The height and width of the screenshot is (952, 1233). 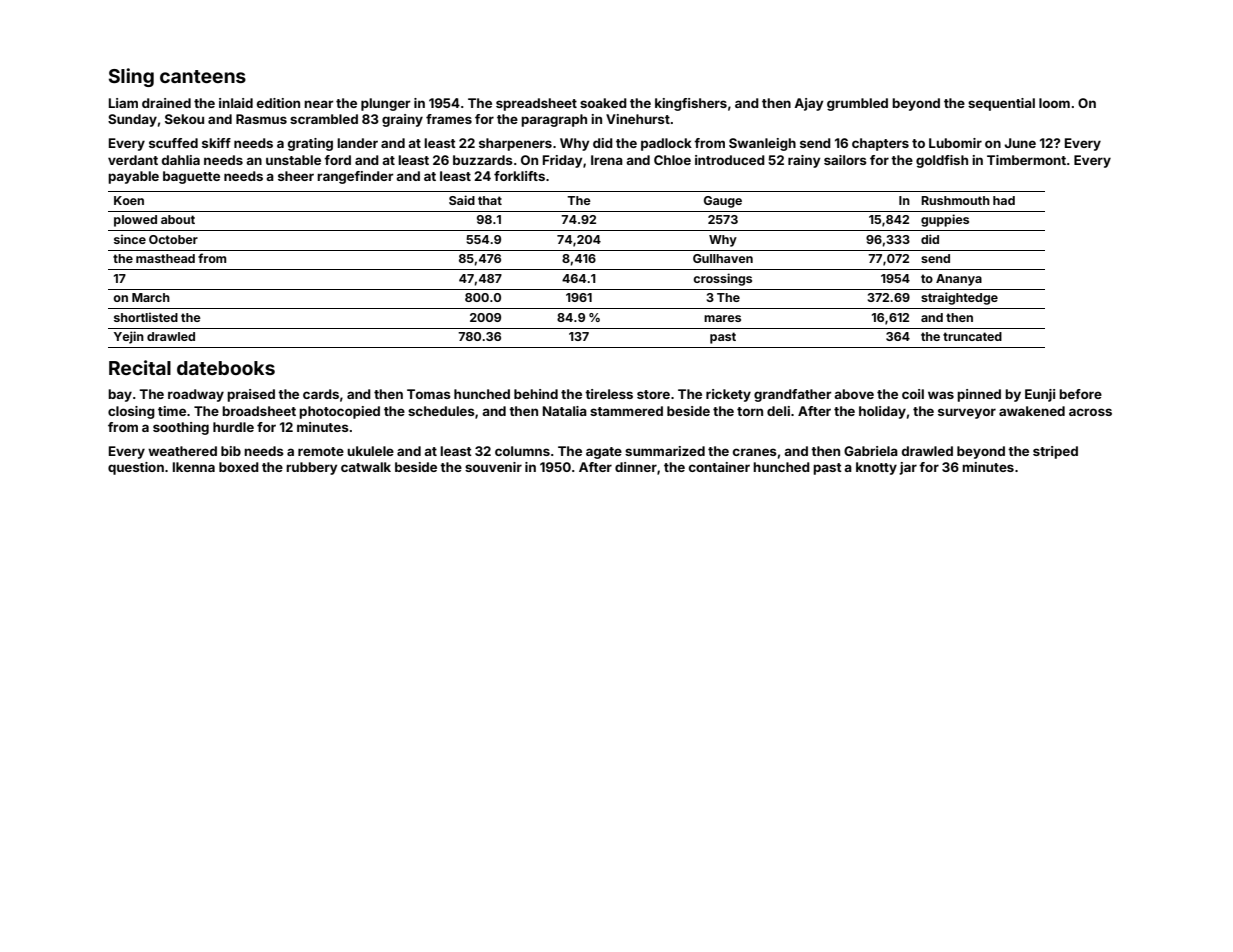 I want to click on jar, so click(x=908, y=468).
